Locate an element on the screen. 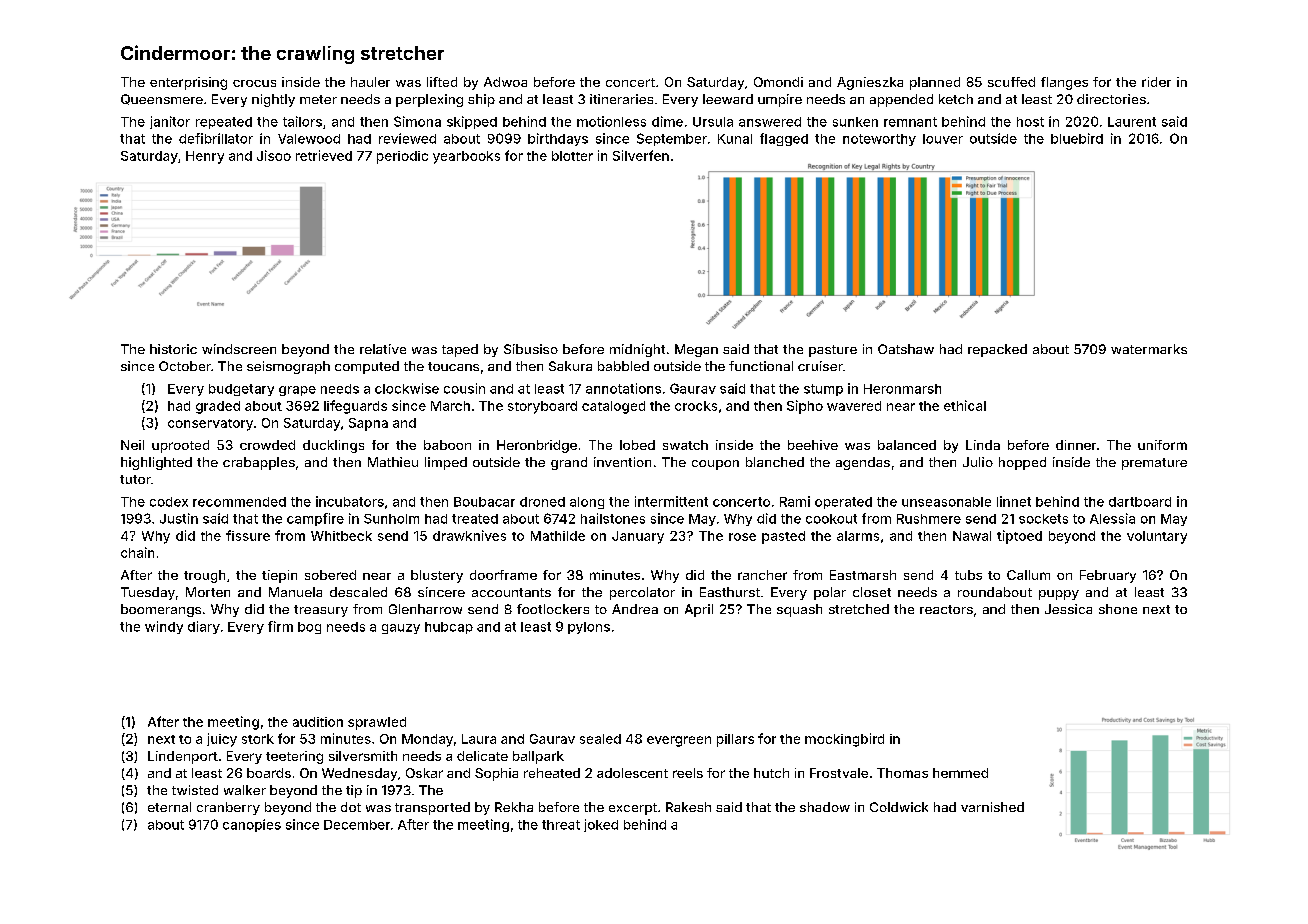 The height and width of the screenshot is (924, 1308). Sakura is located at coordinates (570, 366).
